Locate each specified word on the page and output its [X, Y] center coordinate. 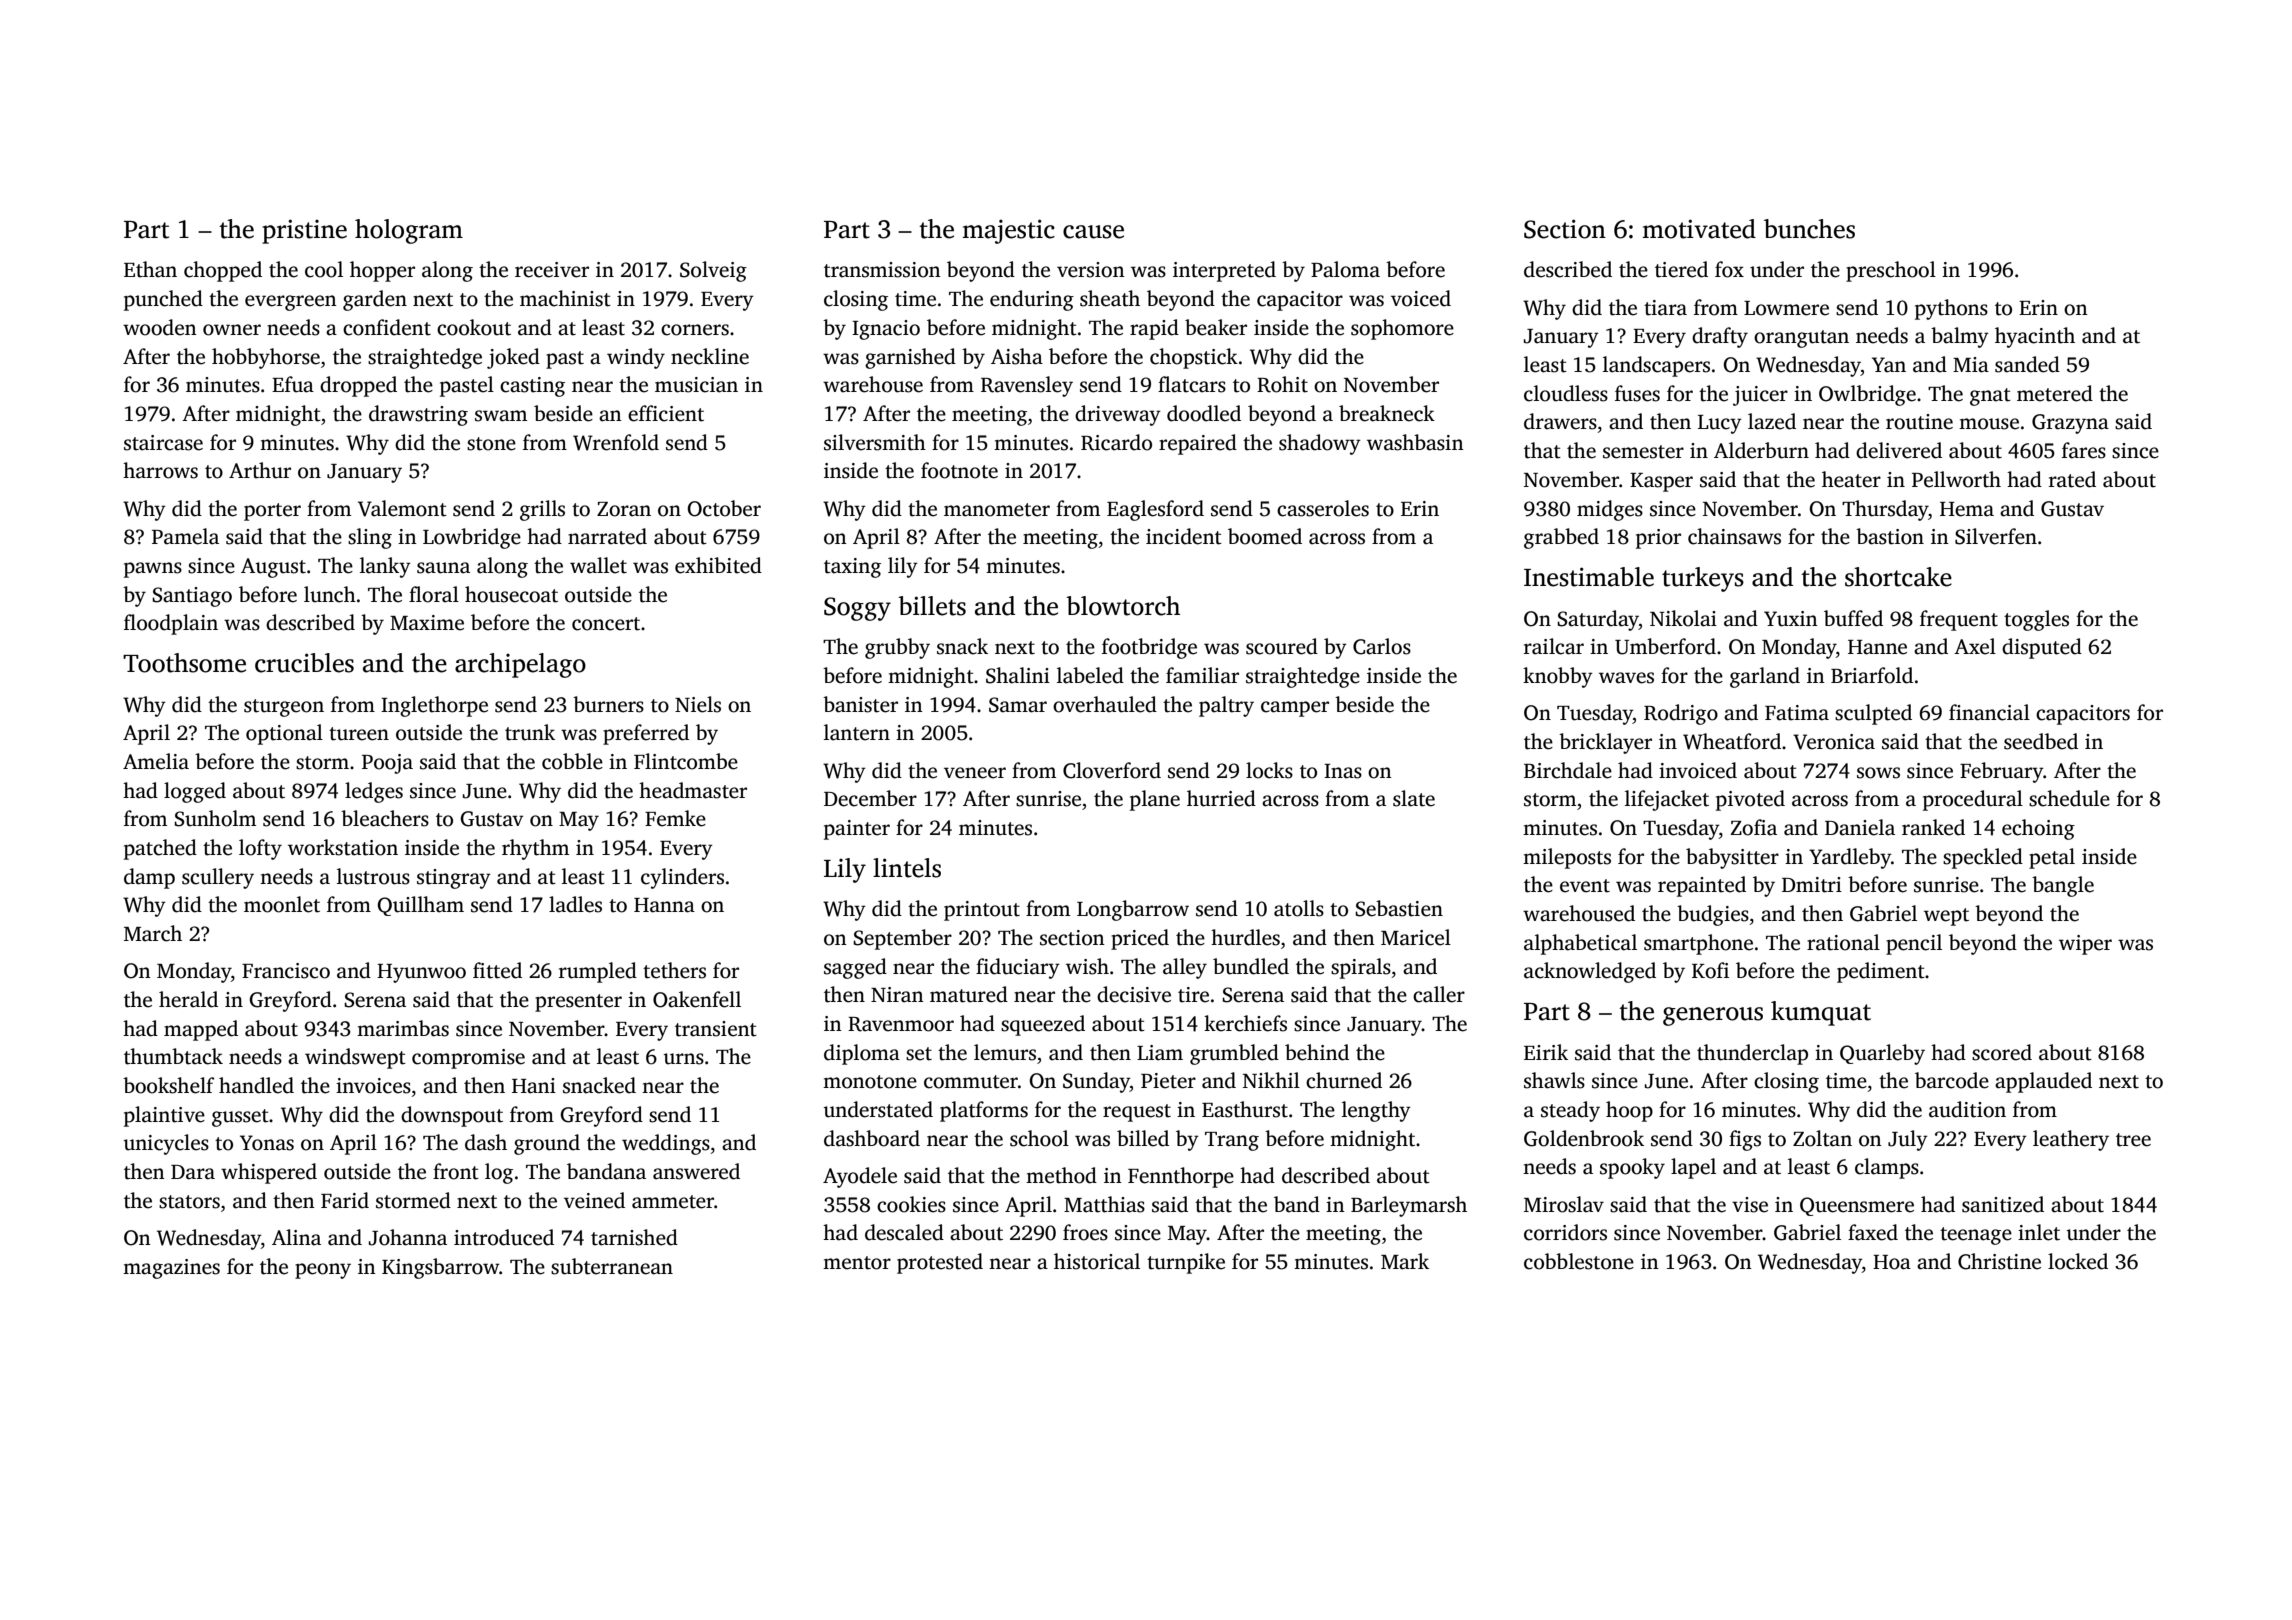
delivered [1899, 450]
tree [2133, 1140]
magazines [171, 1269]
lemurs [1005, 1052]
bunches [1809, 229]
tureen [359, 734]
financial [1989, 712]
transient [716, 1029]
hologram [409, 231]
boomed [1265, 536]
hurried [1221, 798]
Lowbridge [472, 538]
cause [1093, 232]
